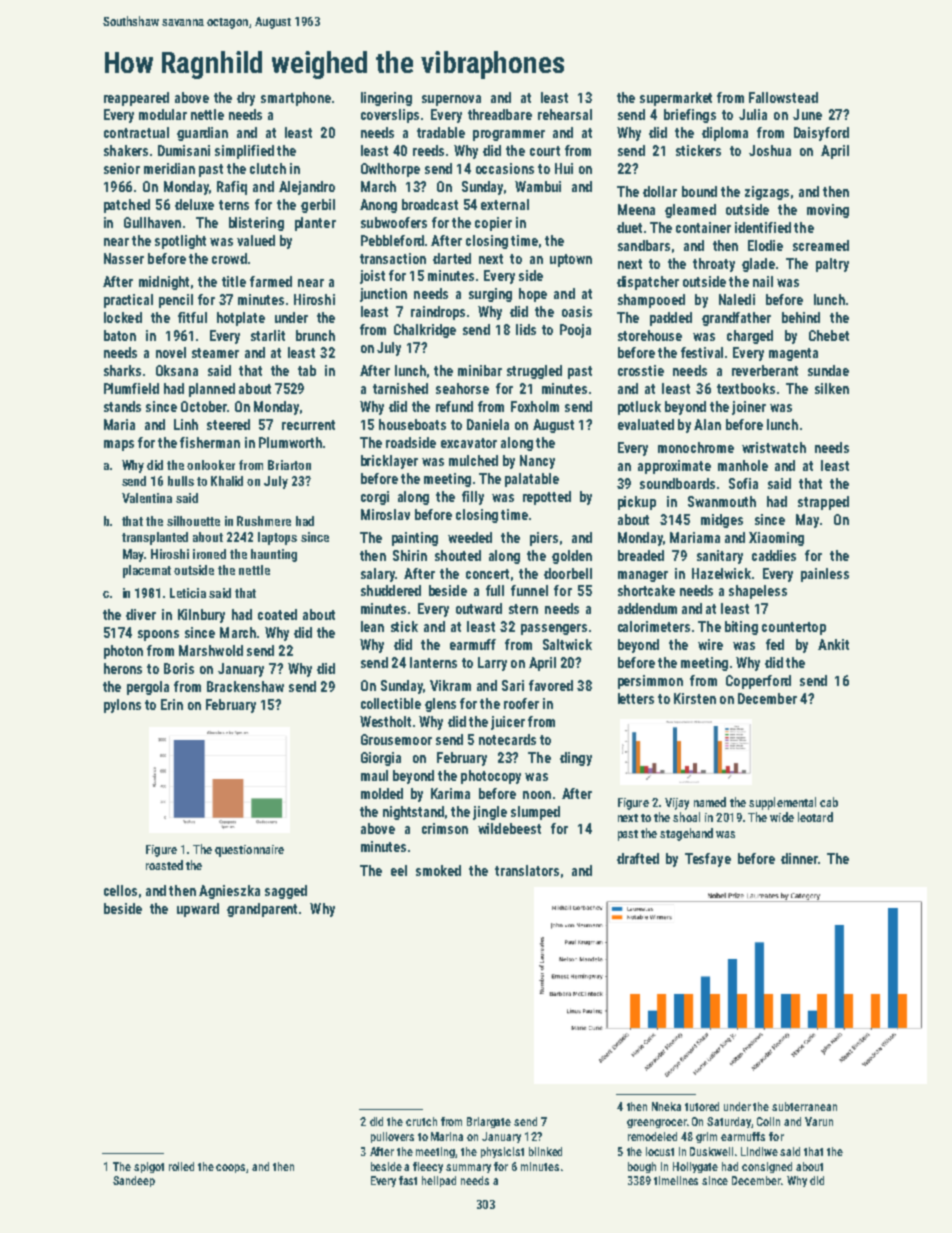 This screenshot has height=1233, width=952. Describe the element at coordinates (451, 100) in the screenshot. I see `supernova` at that location.
